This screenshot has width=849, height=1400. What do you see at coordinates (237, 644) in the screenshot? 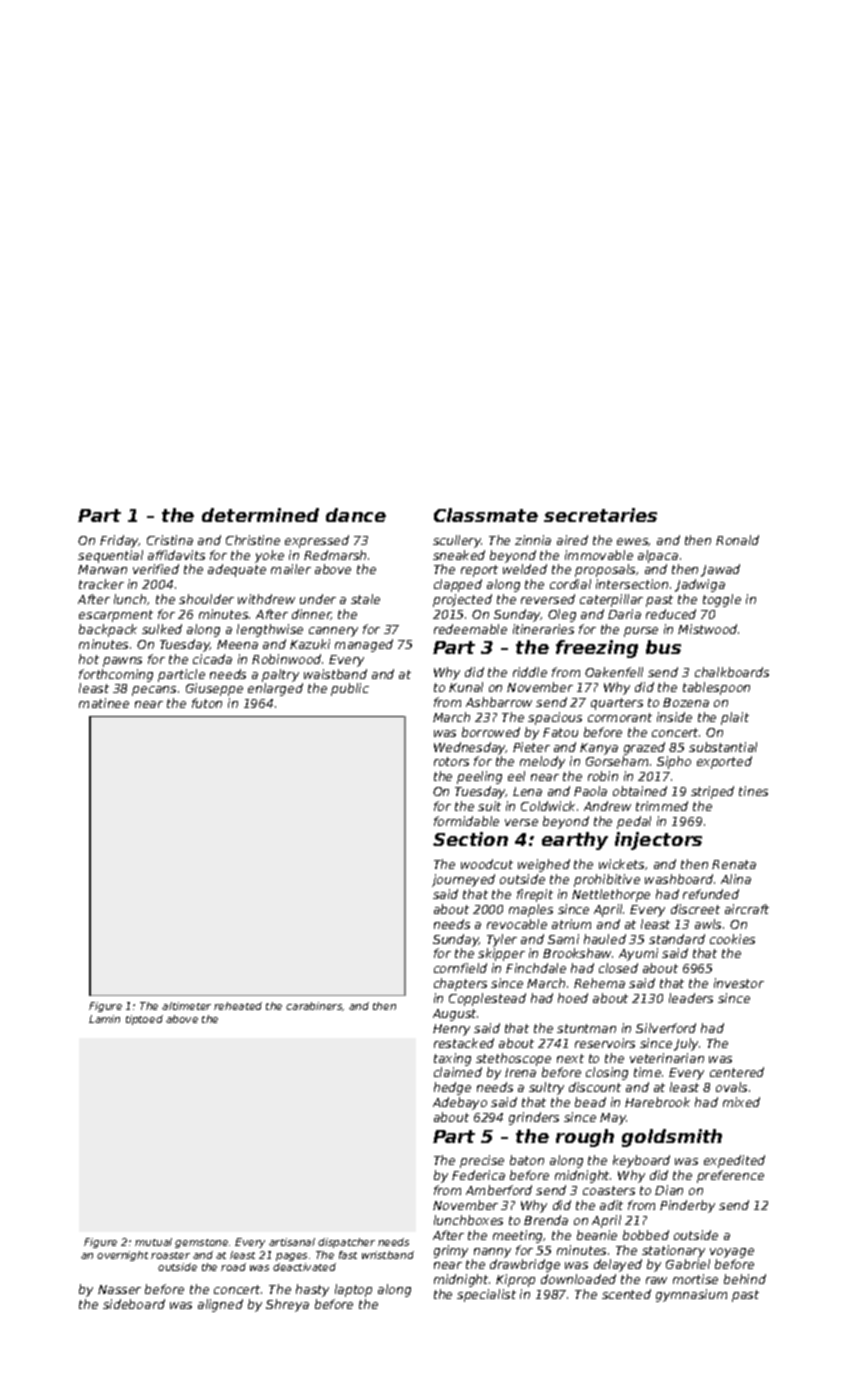
I see `Meena` at bounding box center [237, 644].
